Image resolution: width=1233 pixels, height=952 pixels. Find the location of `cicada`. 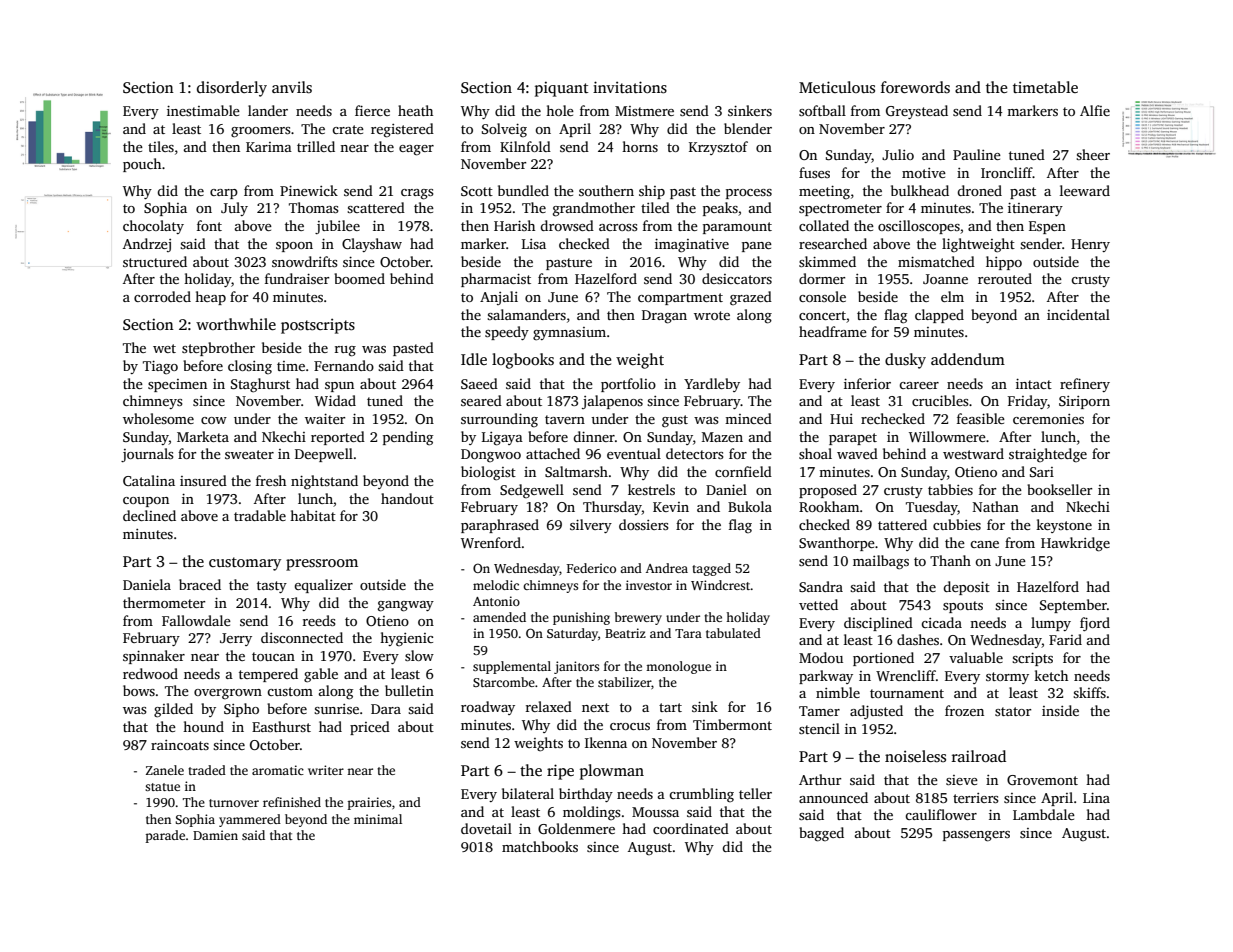

cicada is located at coordinates (941, 622).
